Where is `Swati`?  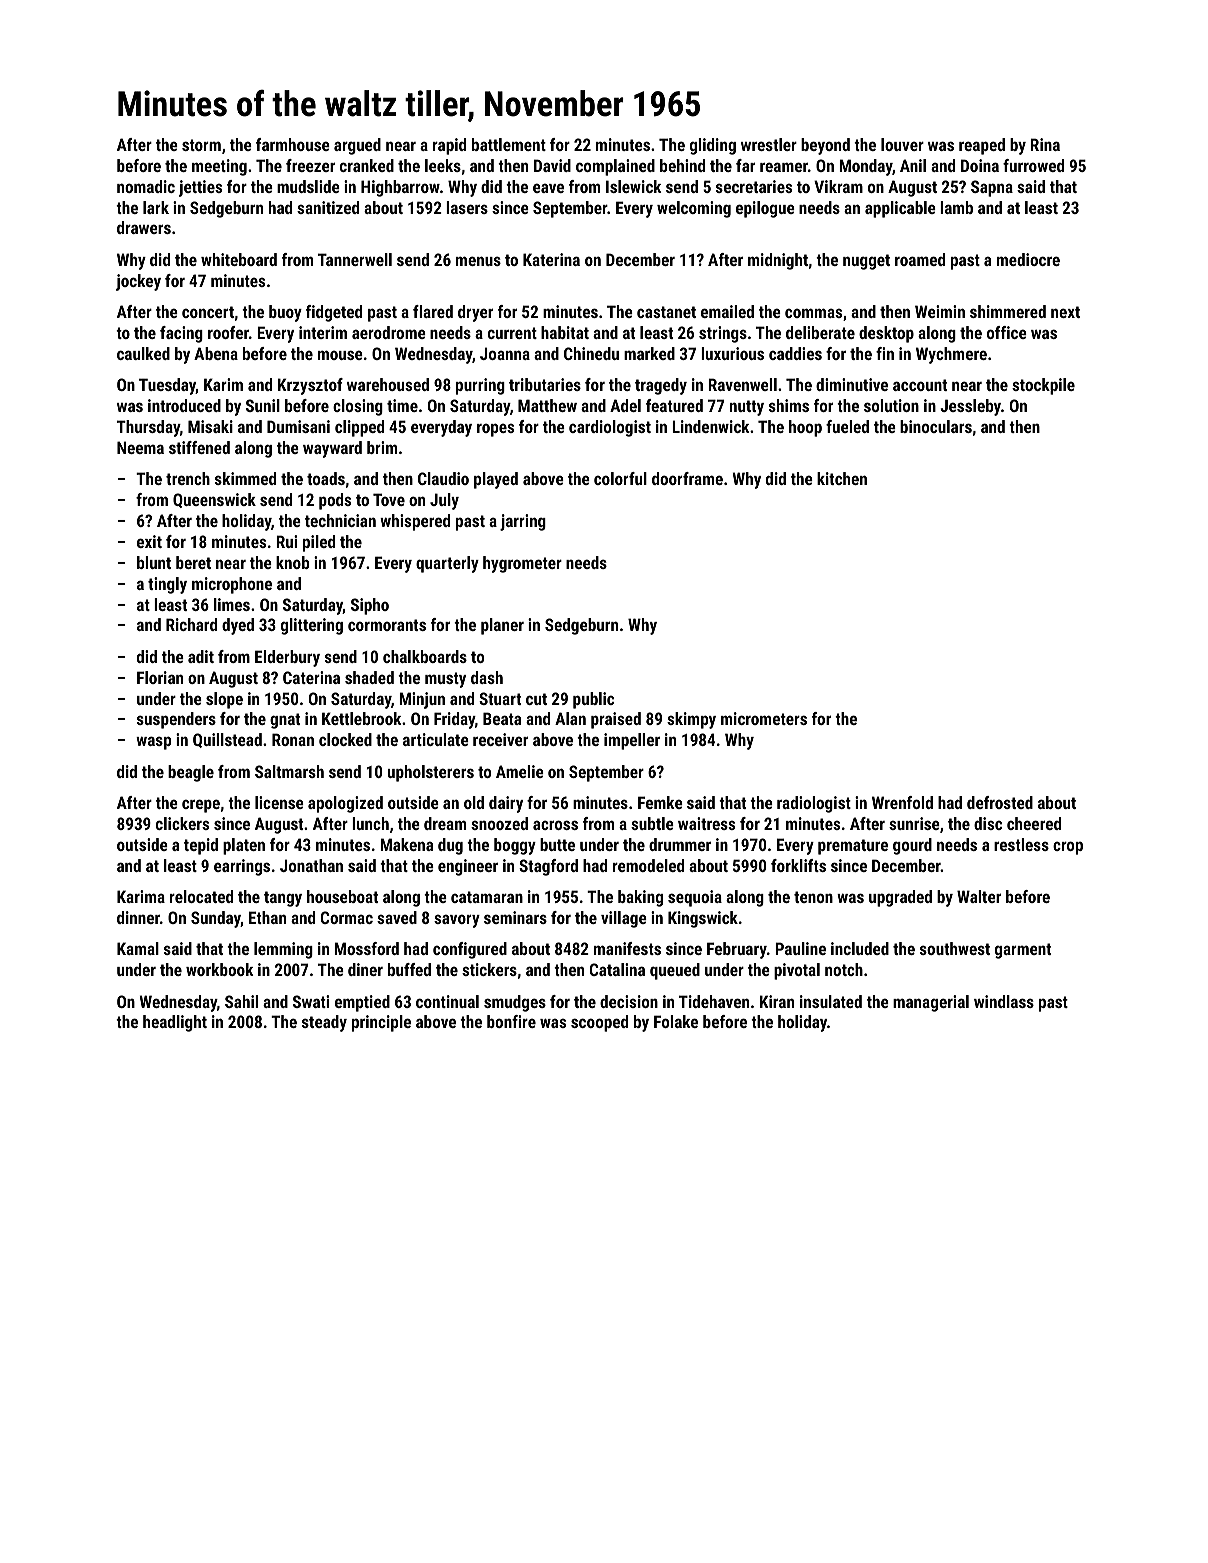
Swati is located at coordinates (311, 1001).
